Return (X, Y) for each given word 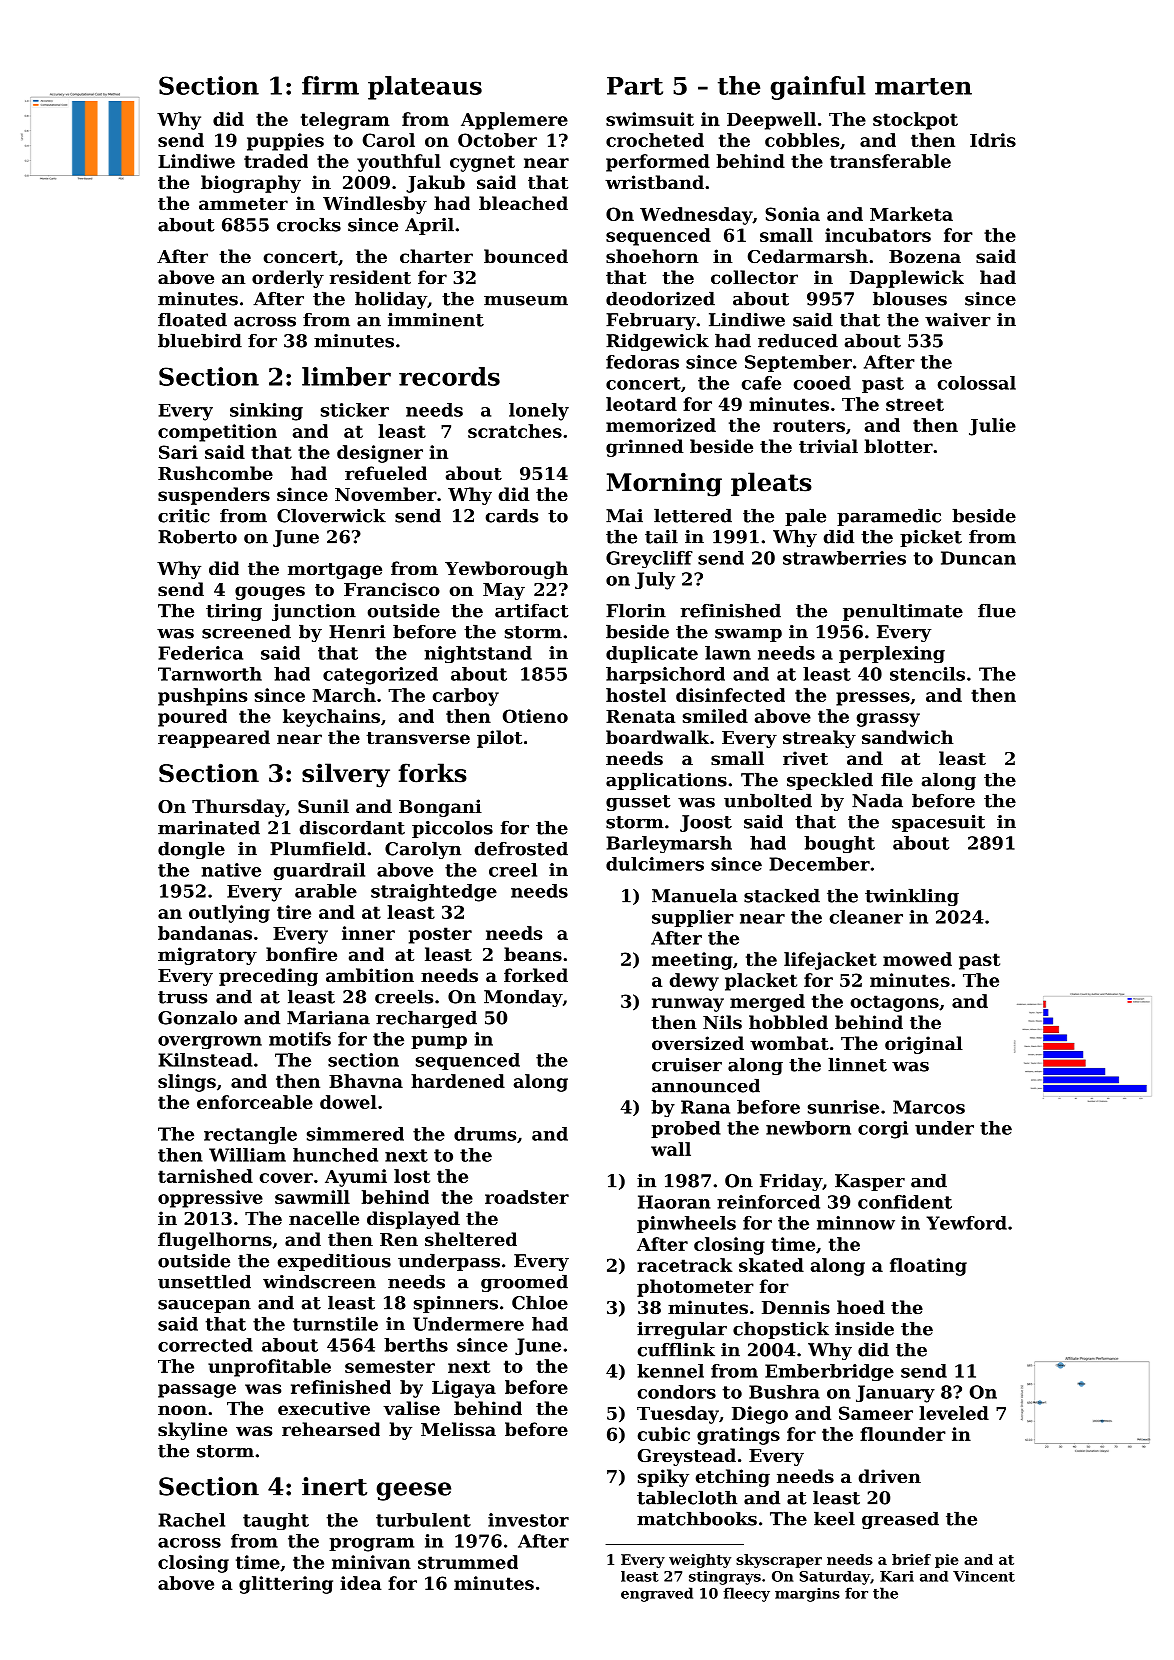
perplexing (892, 654)
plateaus (425, 88)
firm (330, 85)
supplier (693, 918)
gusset (638, 803)
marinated (209, 828)
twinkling (912, 897)
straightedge (434, 893)
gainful (818, 88)
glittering (286, 1585)
